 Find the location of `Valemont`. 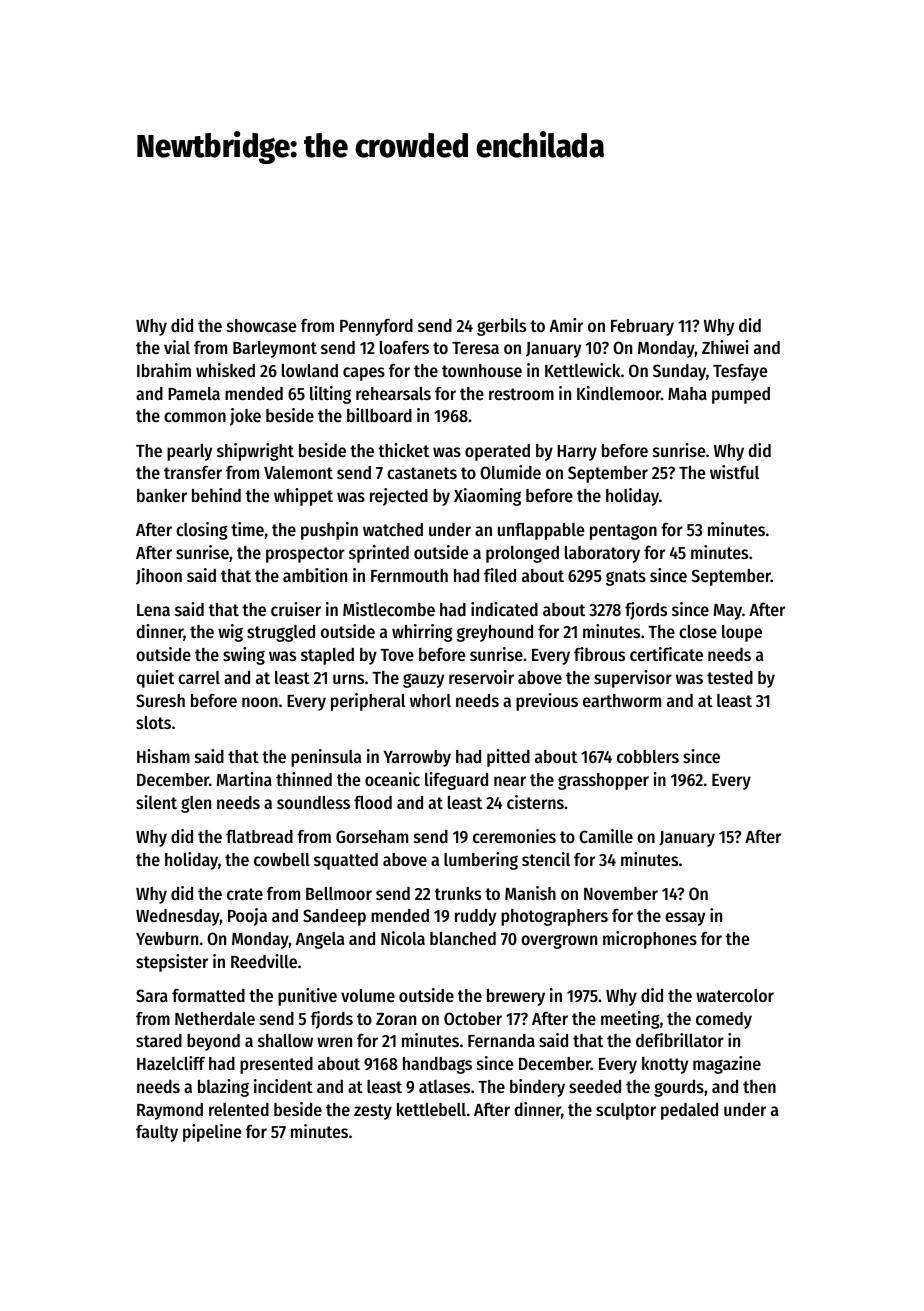

Valemont is located at coordinates (298, 472).
